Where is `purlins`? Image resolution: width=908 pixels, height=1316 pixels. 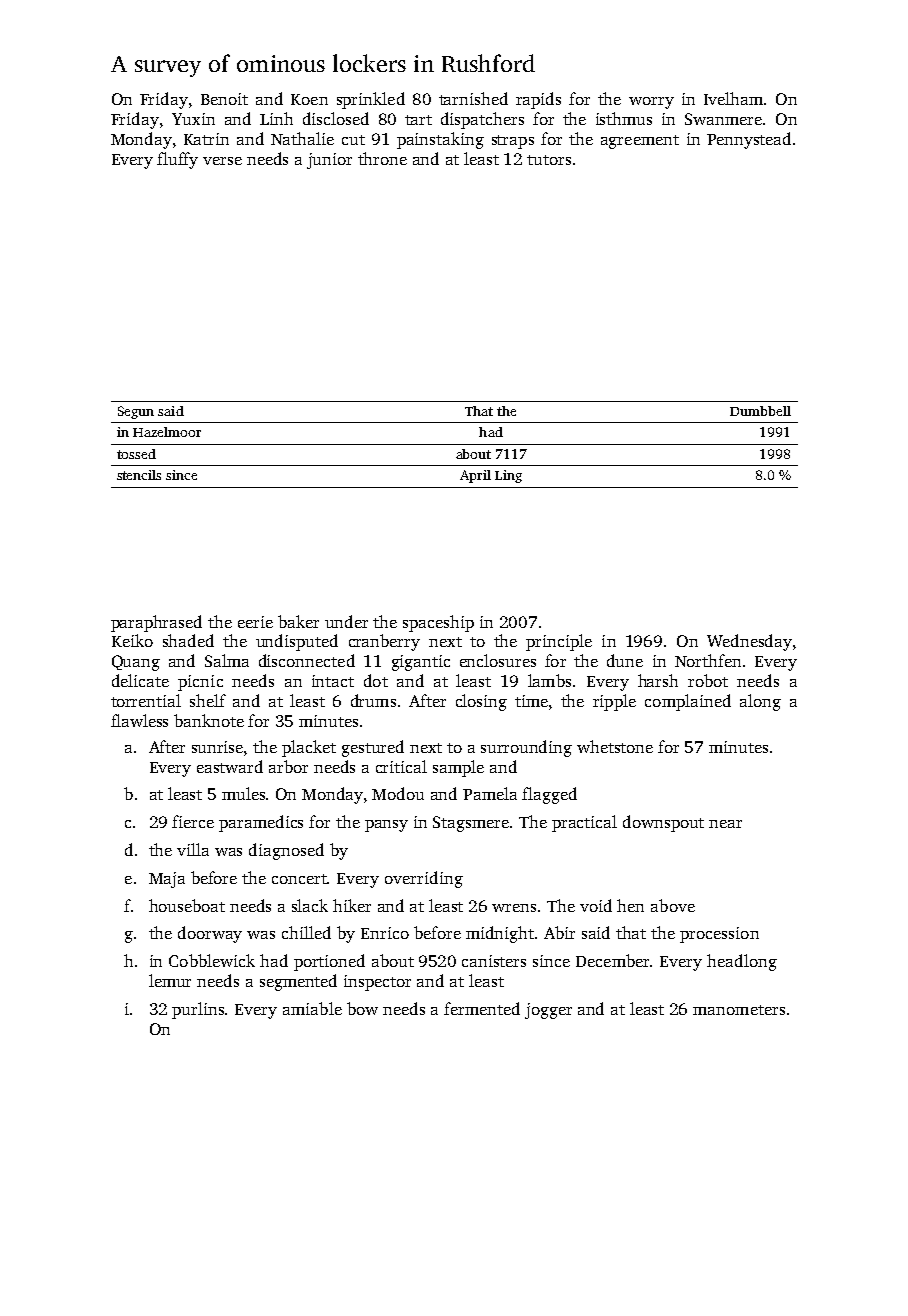
purlins is located at coordinates (198, 1010).
